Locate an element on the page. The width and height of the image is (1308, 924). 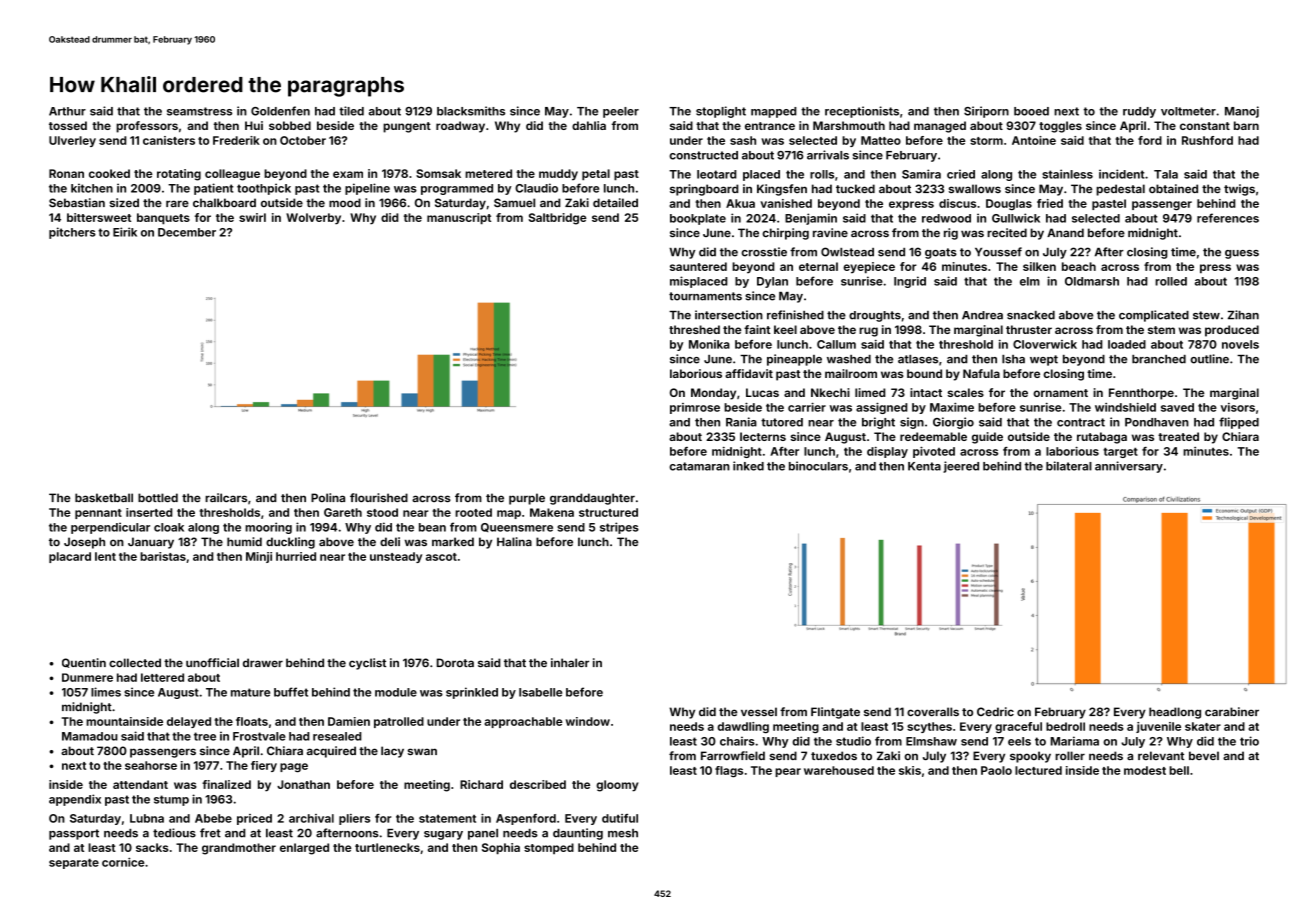
peeler is located at coordinates (621, 112).
